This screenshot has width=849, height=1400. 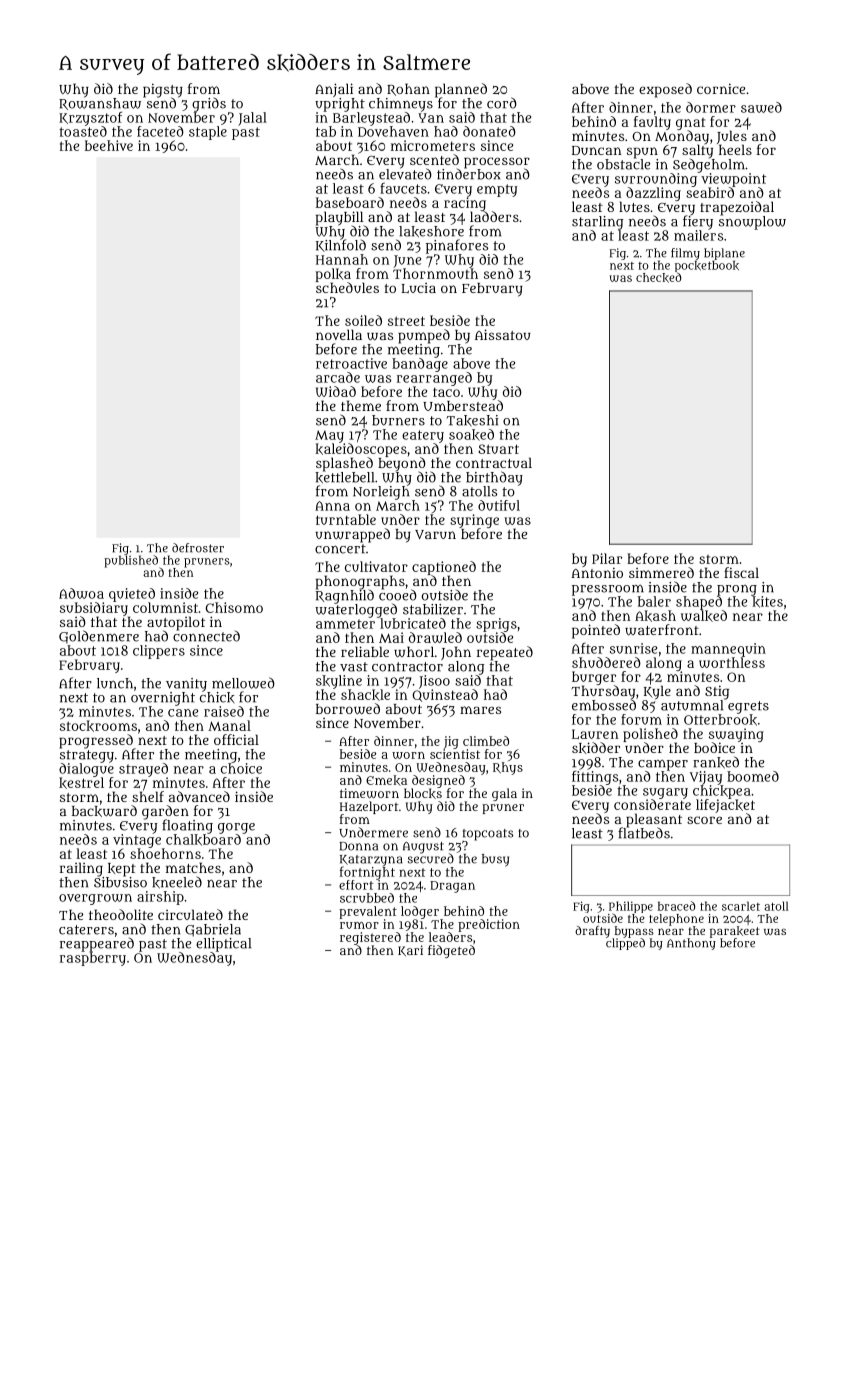 What do you see at coordinates (208, 133) in the screenshot?
I see `staple` at bounding box center [208, 133].
